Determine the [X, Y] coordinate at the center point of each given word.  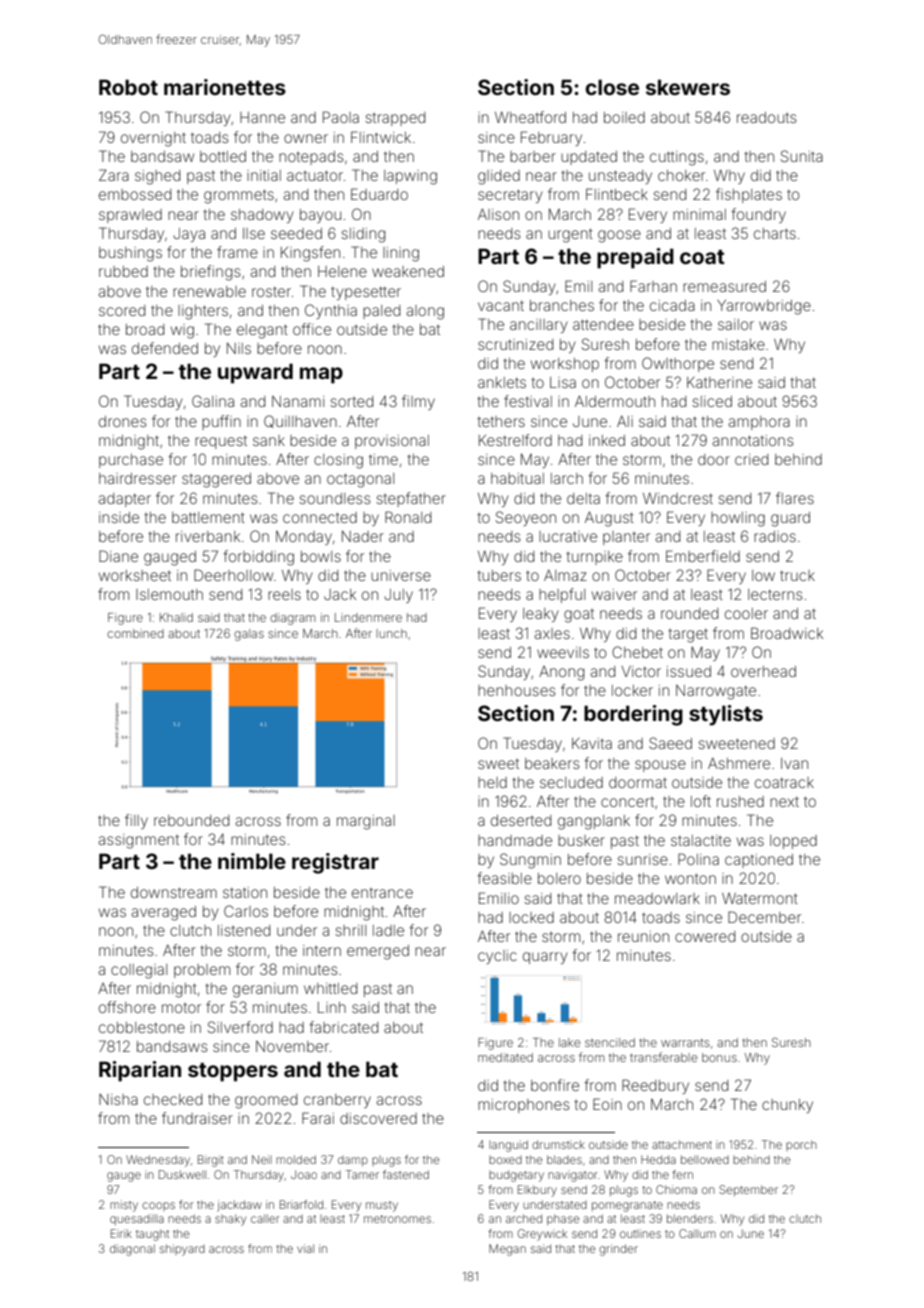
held [492, 782]
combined [135, 633]
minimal [699, 214]
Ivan [794, 763]
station [245, 892]
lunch [391, 633]
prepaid [635, 258]
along [425, 312]
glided [499, 177]
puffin [221, 422]
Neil [262, 1159]
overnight [153, 139]
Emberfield [703, 556]
